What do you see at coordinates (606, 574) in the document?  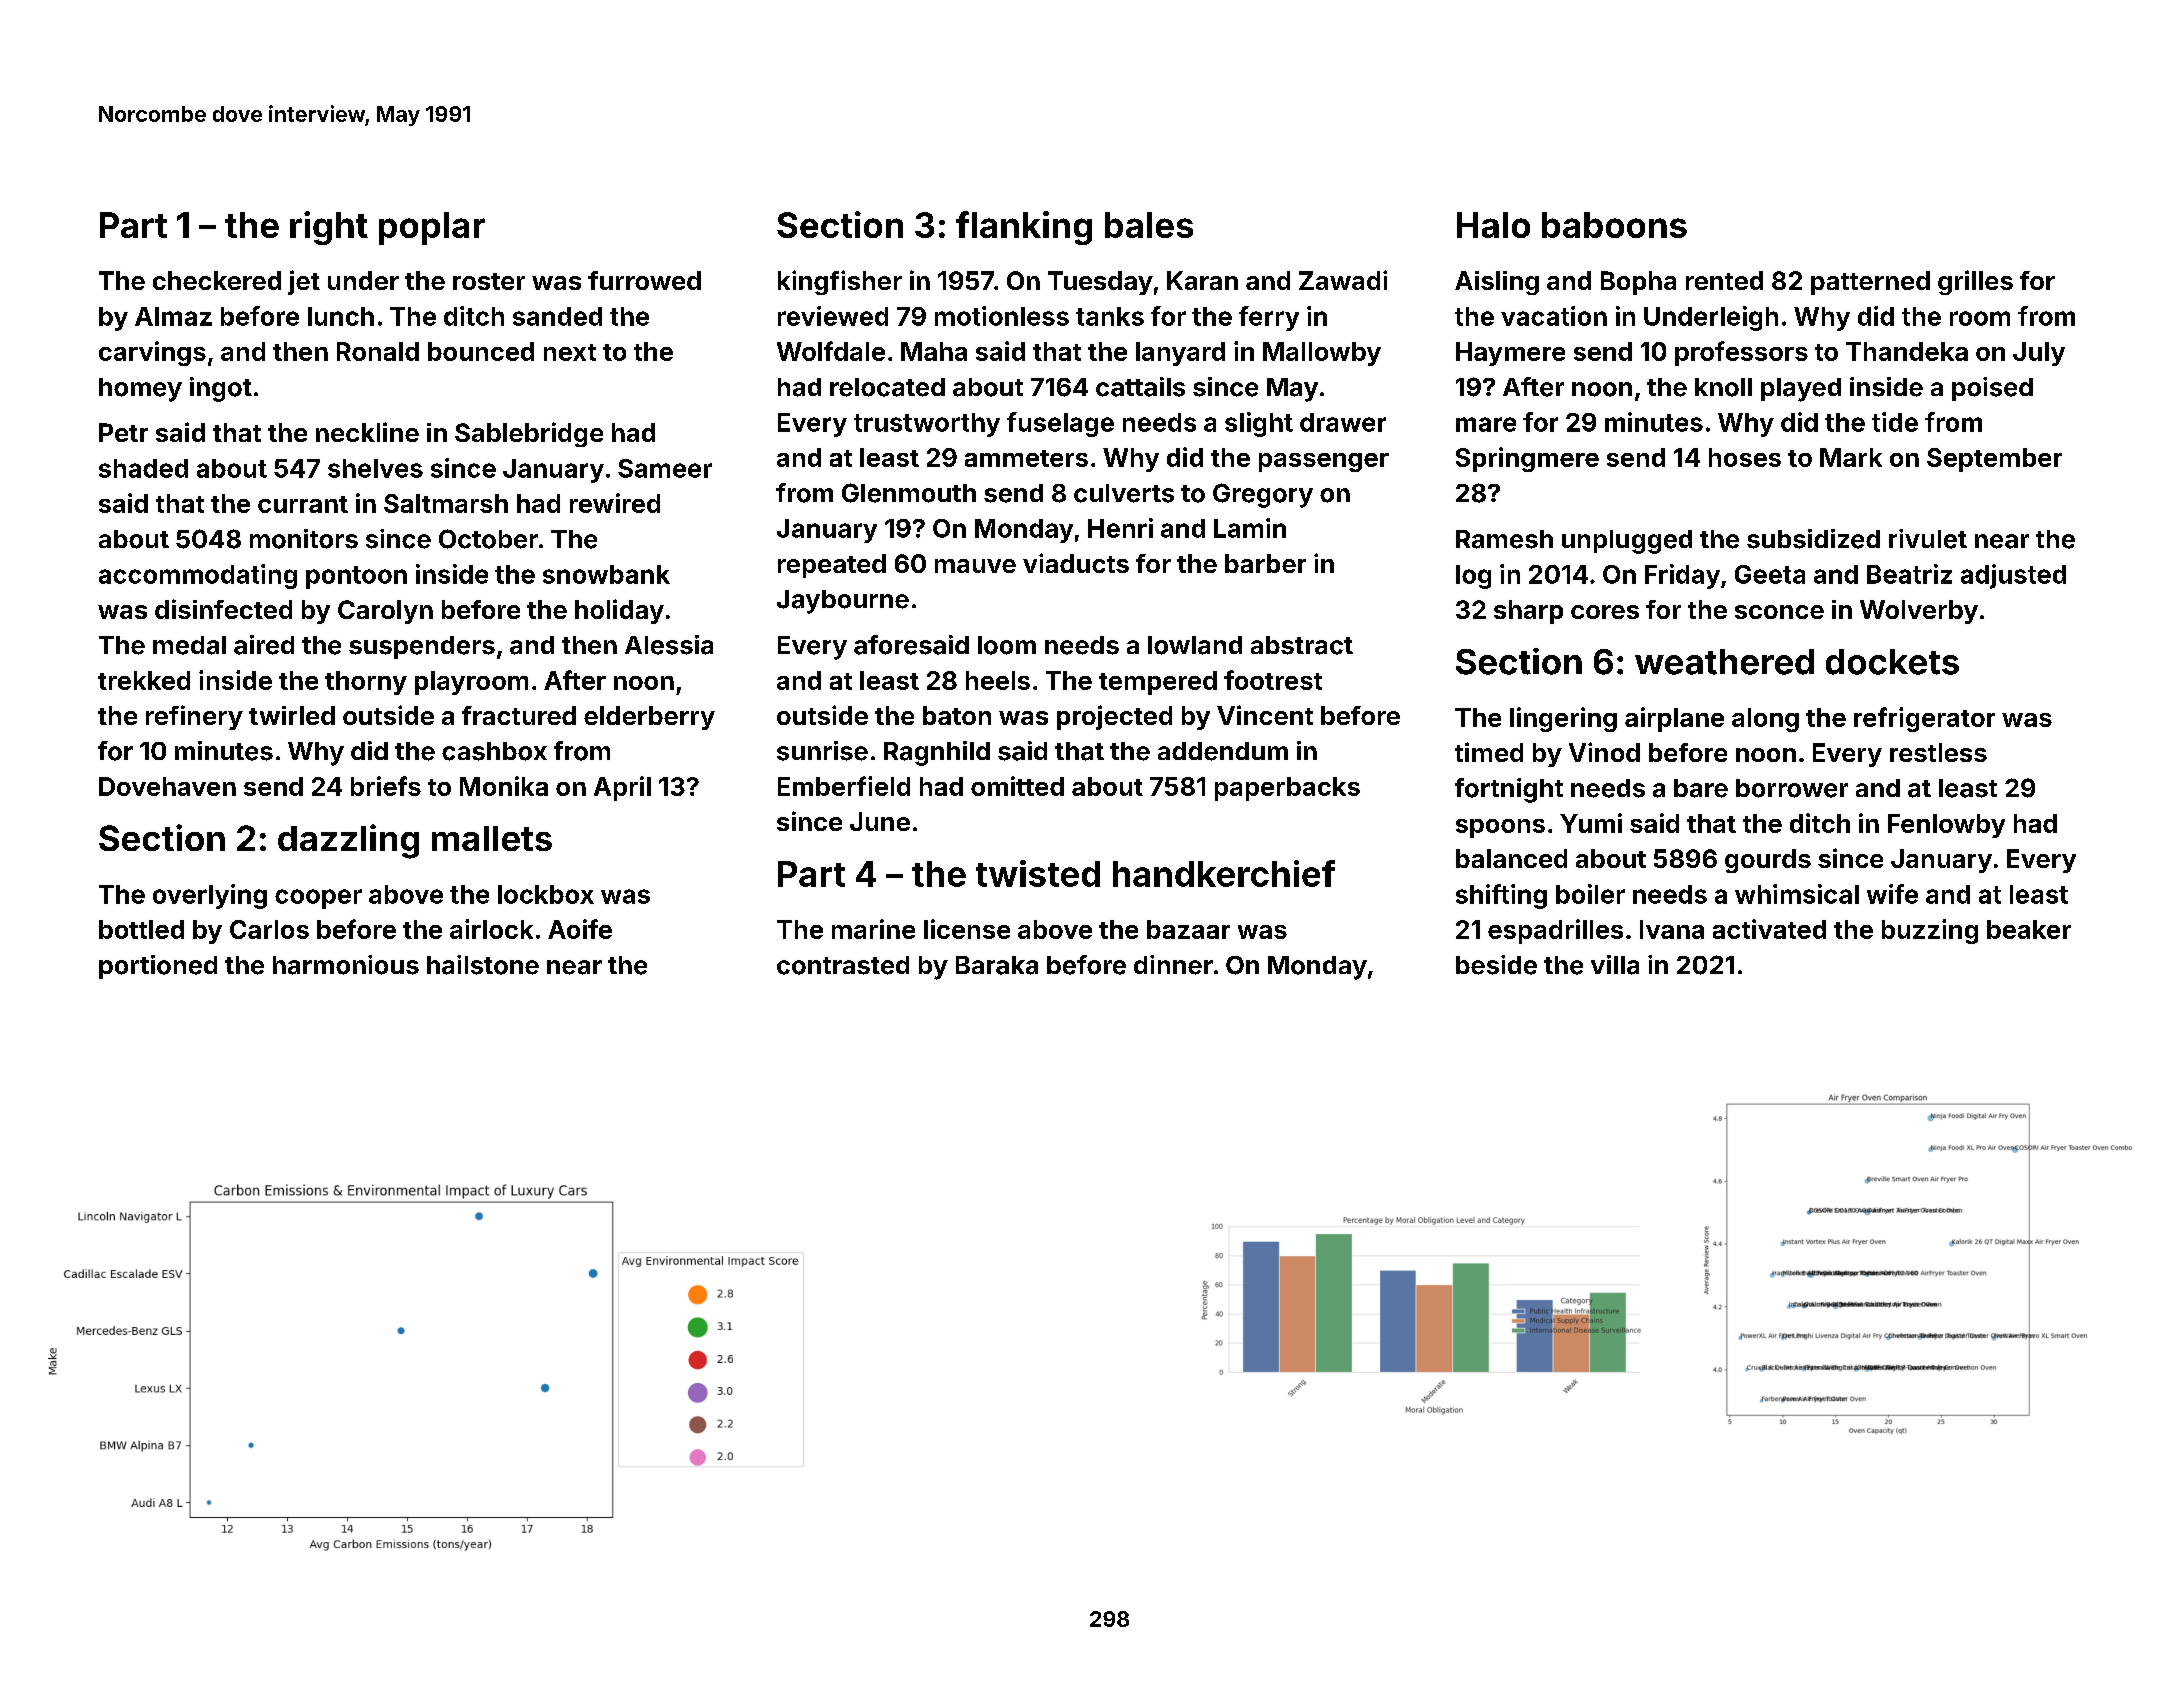 I see `snowbank` at bounding box center [606, 574].
